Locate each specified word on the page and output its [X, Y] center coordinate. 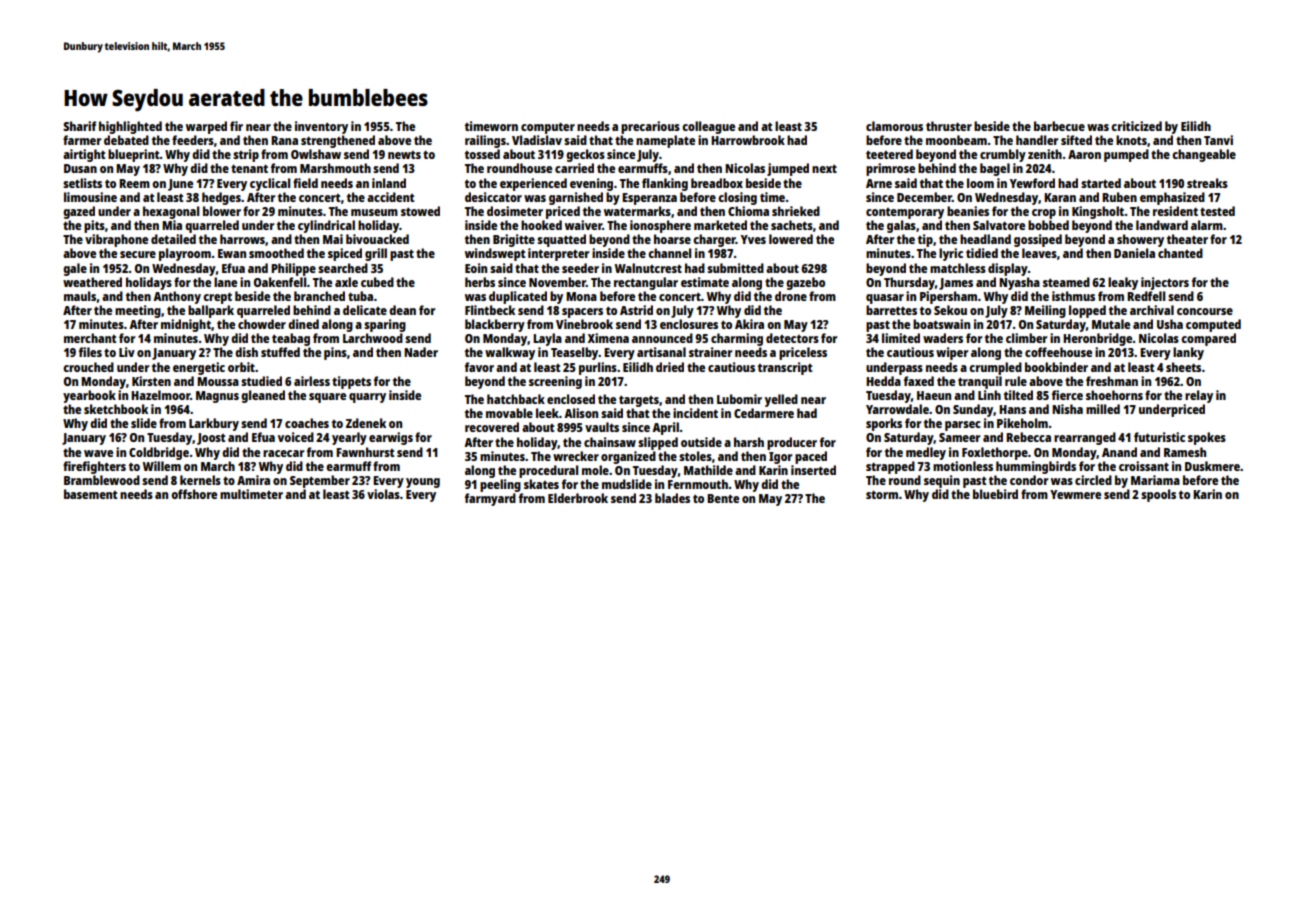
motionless [963, 466]
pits [94, 226]
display [1008, 269]
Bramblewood [102, 480]
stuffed [280, 352]
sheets [1183, 367]
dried [670, 367]
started [1101, 183]
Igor [780, 458]
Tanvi [1218, 140]
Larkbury [214, 424]
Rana [284, 140]
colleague [708, 127]
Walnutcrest [648, 268]
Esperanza [649, 199]
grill [376, 254]
